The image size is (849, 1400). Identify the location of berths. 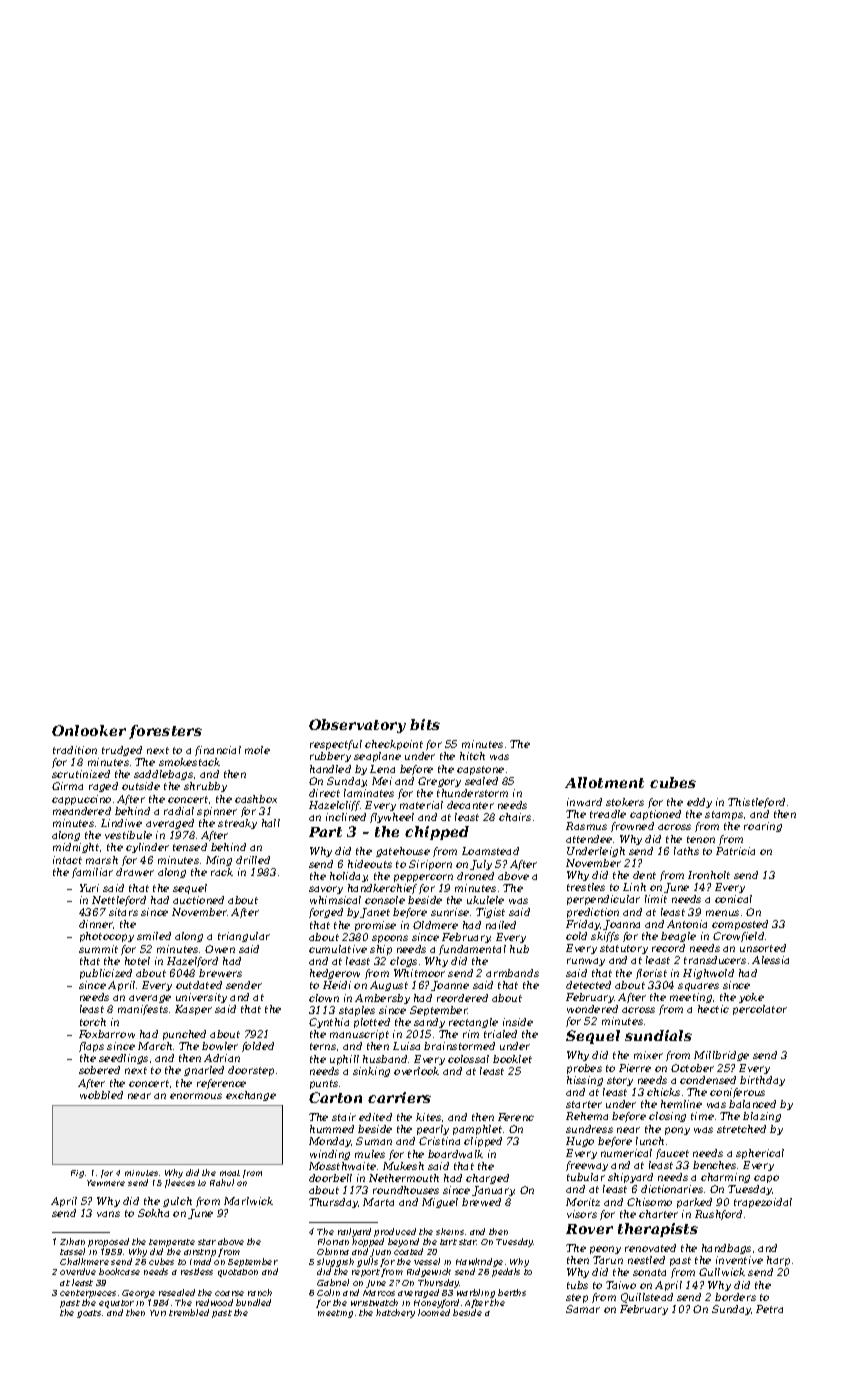
(512, 1292).
